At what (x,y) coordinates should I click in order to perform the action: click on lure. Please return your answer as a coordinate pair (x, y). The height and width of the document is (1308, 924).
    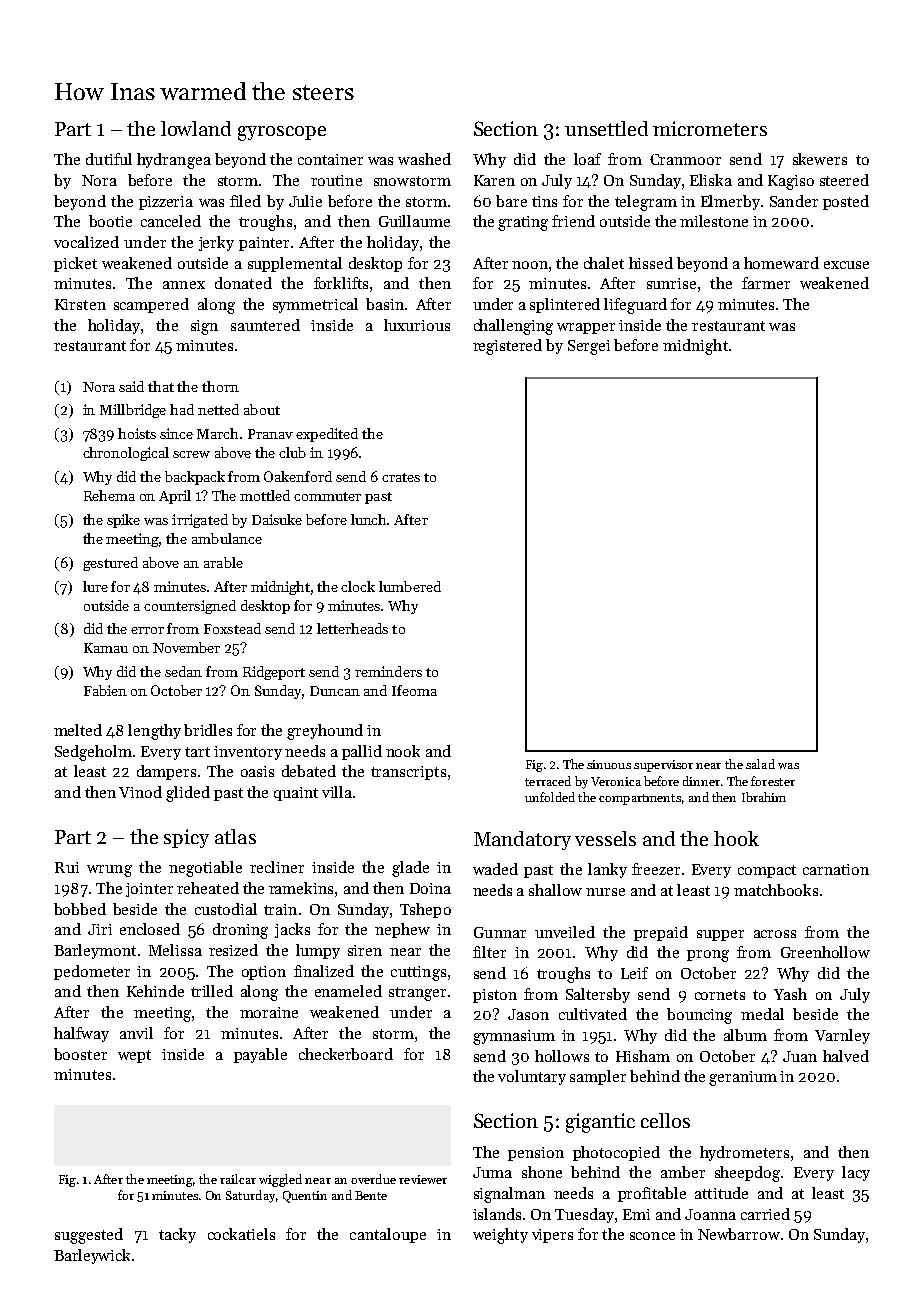
    Looking at the image, I should click on (95, 586).
